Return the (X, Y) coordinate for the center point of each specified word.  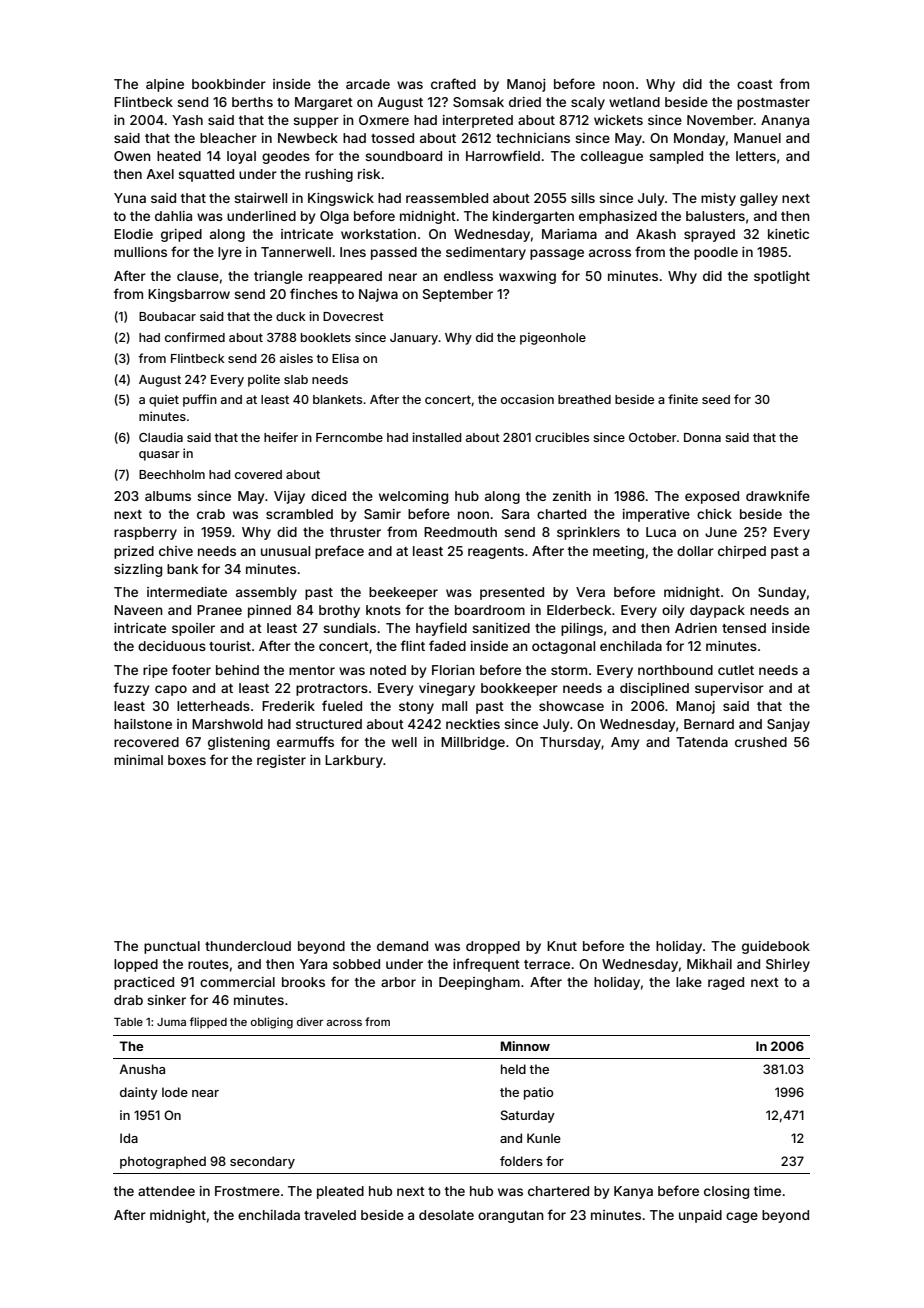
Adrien (696, 628)
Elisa (345, 358)
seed (716, 399)
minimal (138, 760)
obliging (272, 1023)
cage (742, 1217)
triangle (278, 277)
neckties (473, 724)
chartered (558, 1191)
